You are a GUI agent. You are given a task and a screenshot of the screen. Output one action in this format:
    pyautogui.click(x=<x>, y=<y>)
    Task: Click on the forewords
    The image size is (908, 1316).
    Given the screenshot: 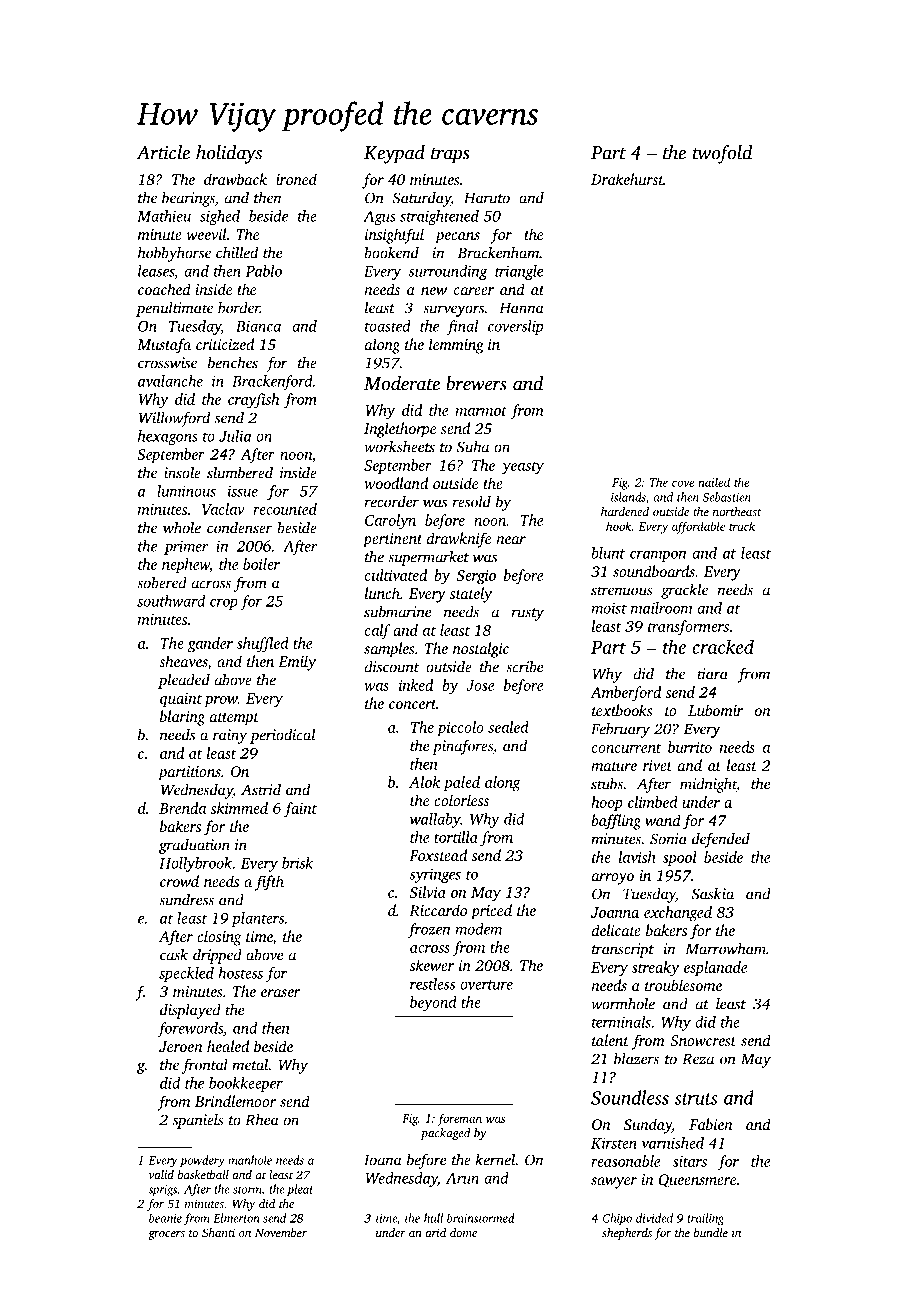 What is the action you would take?
    pyautogui.click(x=190, y=1029)
